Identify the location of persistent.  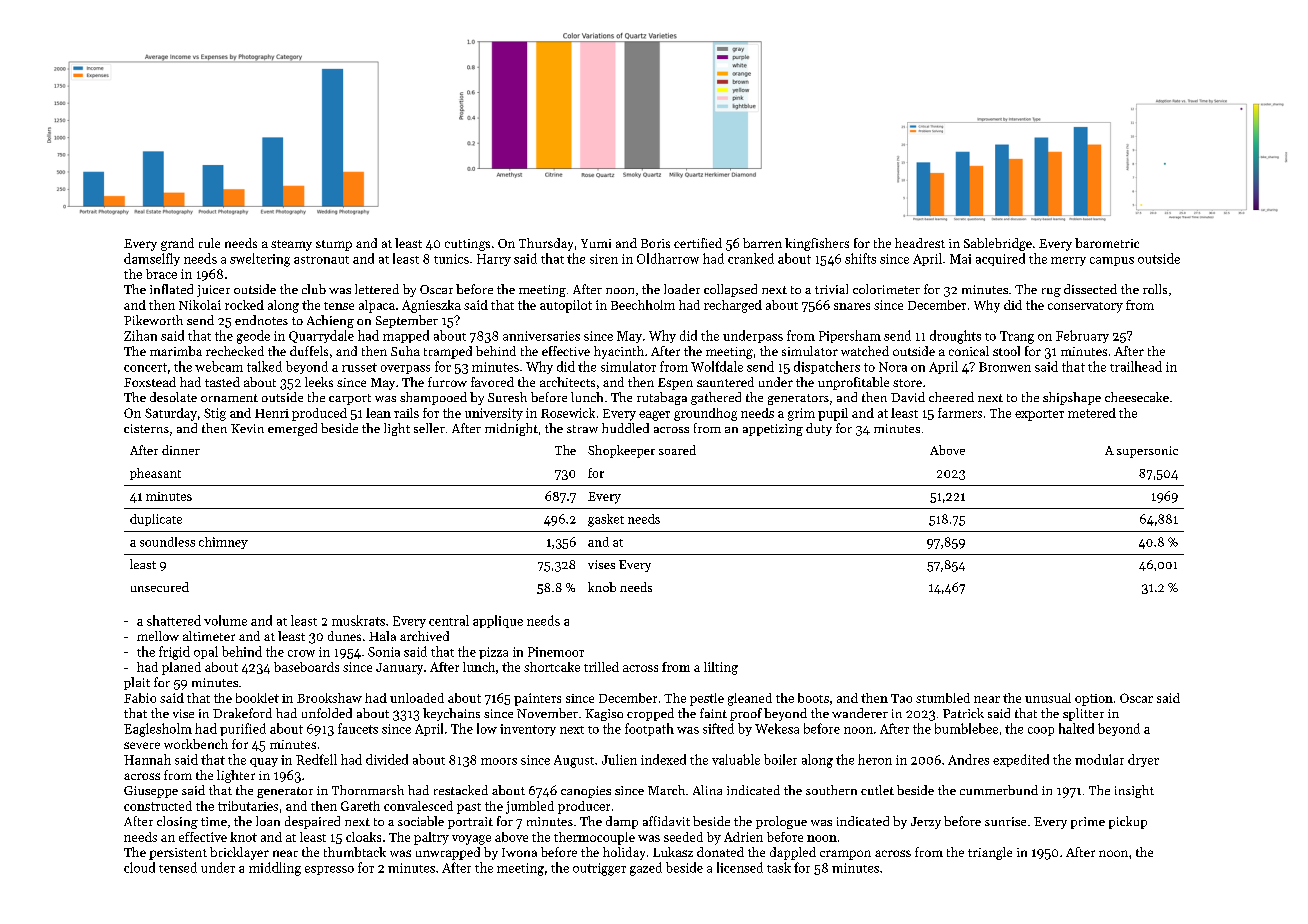
(178, 854).
